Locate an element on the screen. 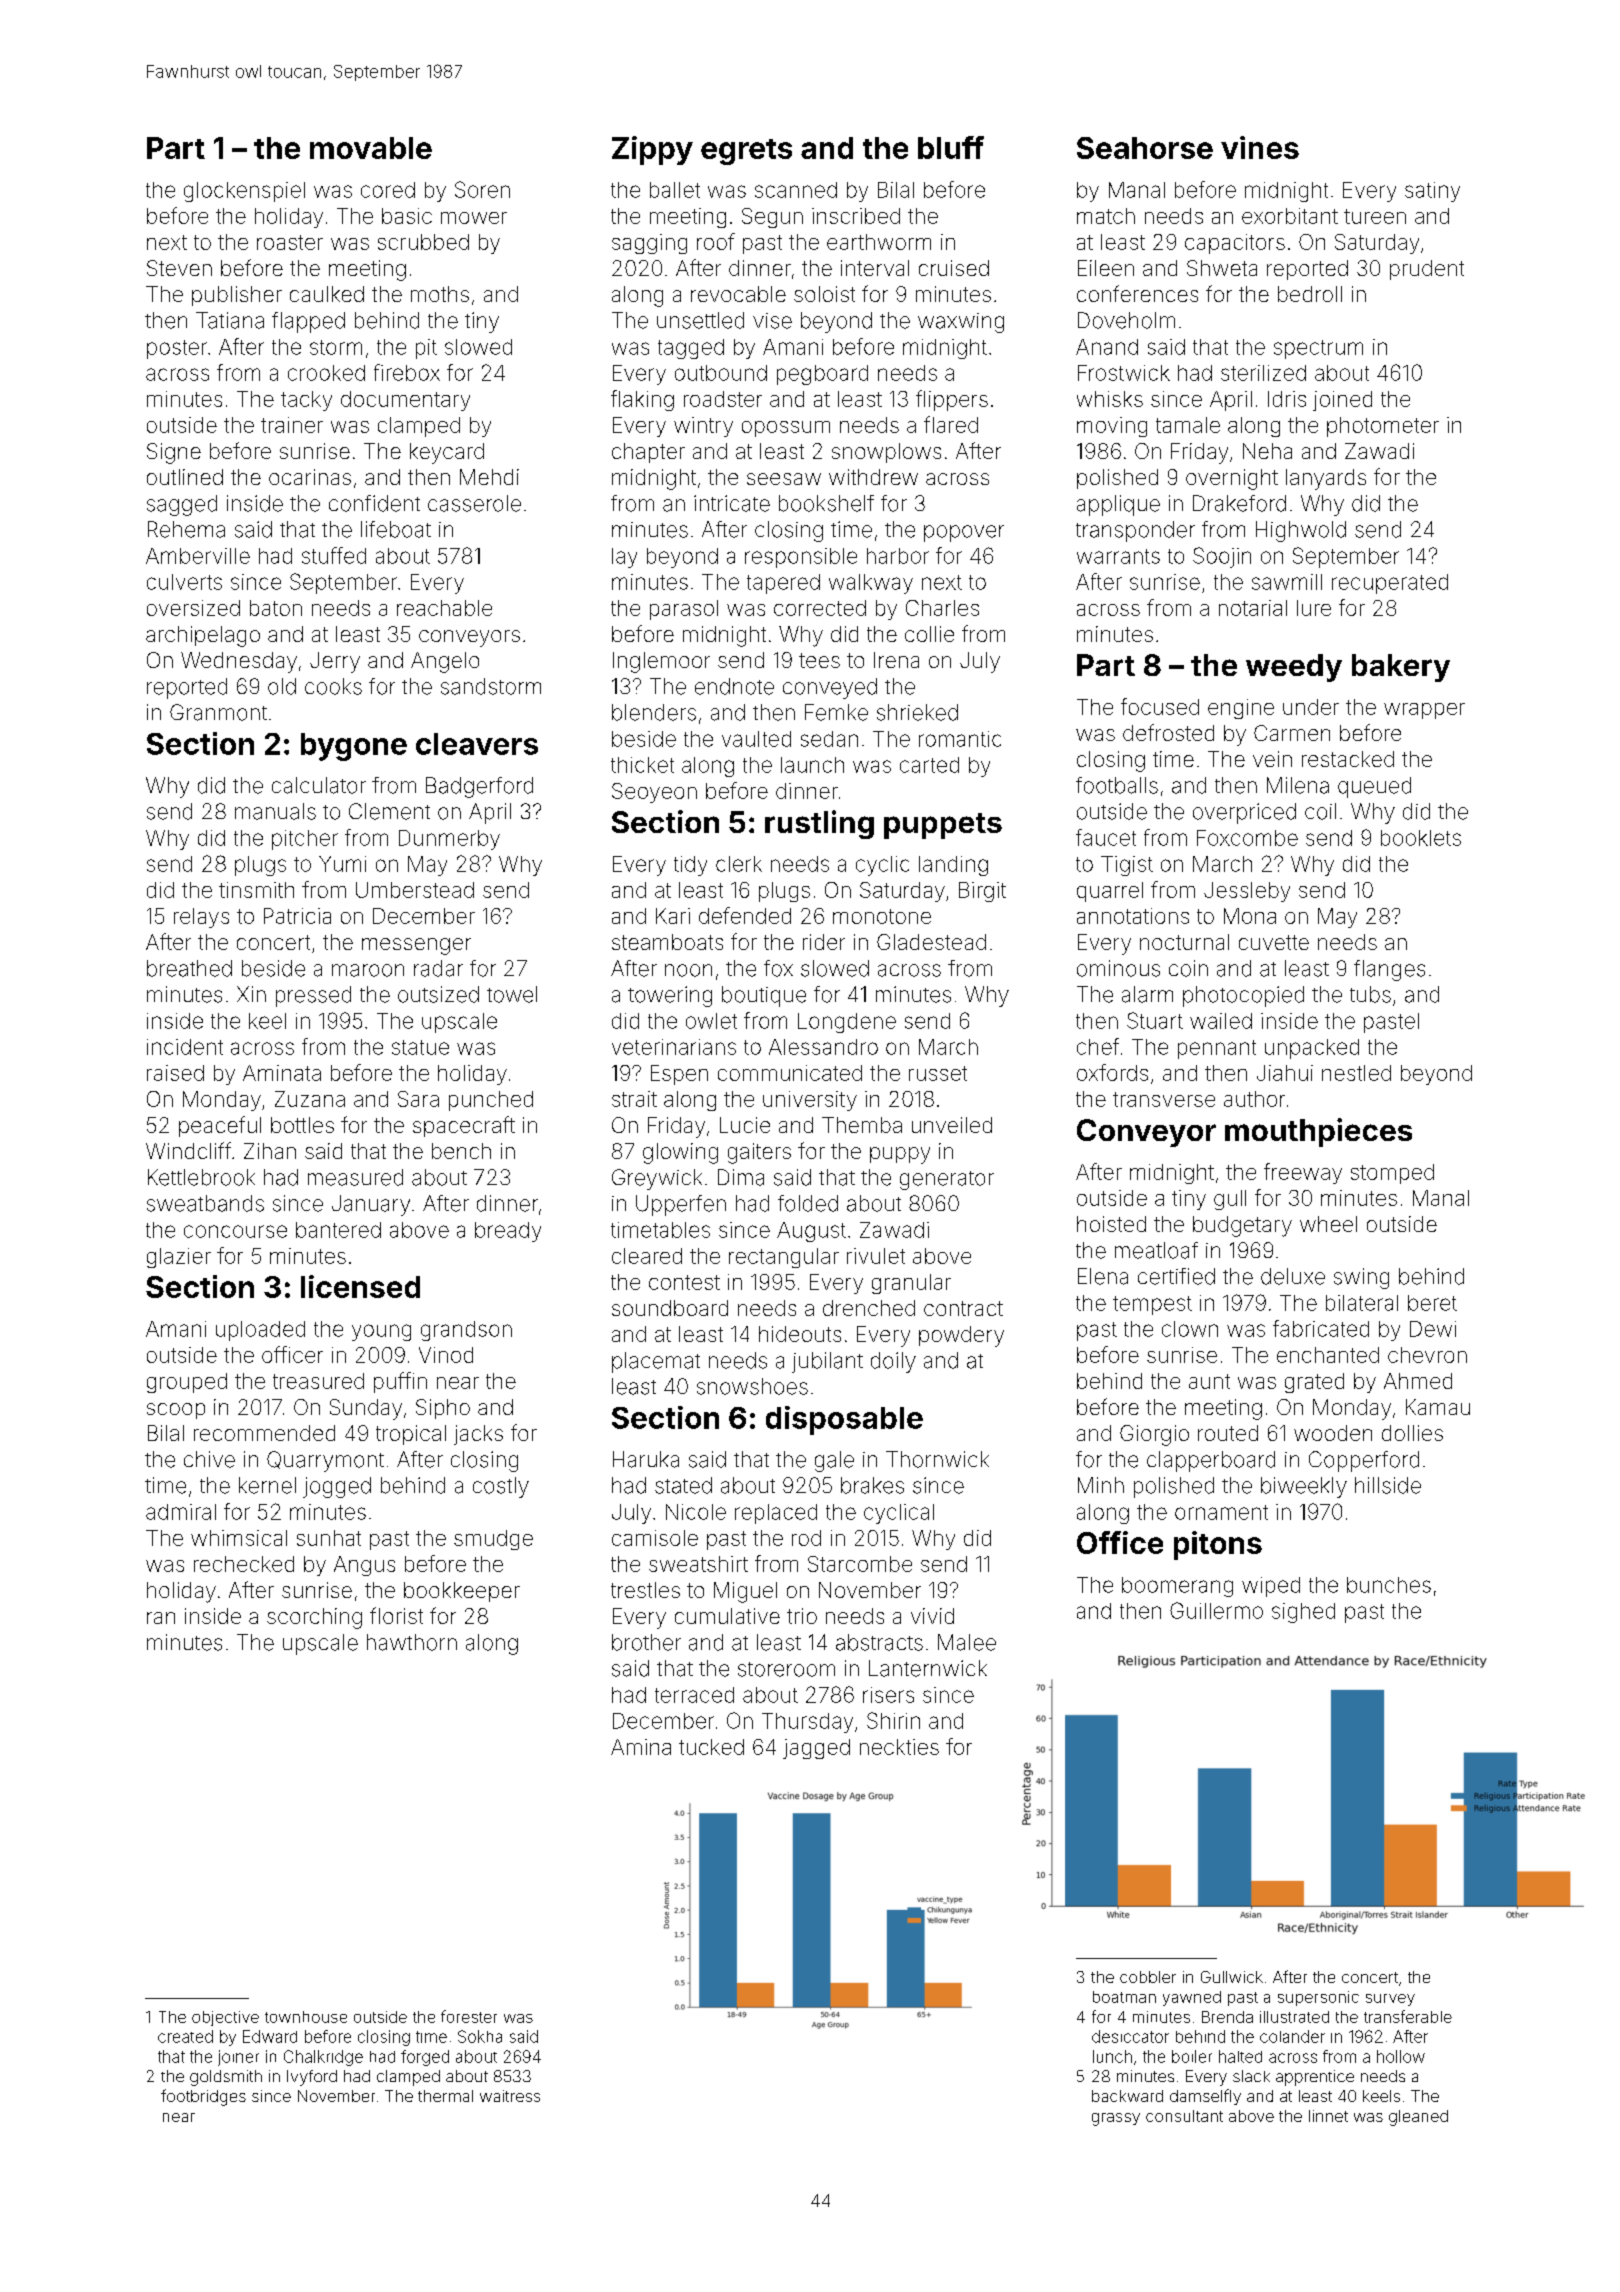  contract is located at coordinates (963, 1308).
